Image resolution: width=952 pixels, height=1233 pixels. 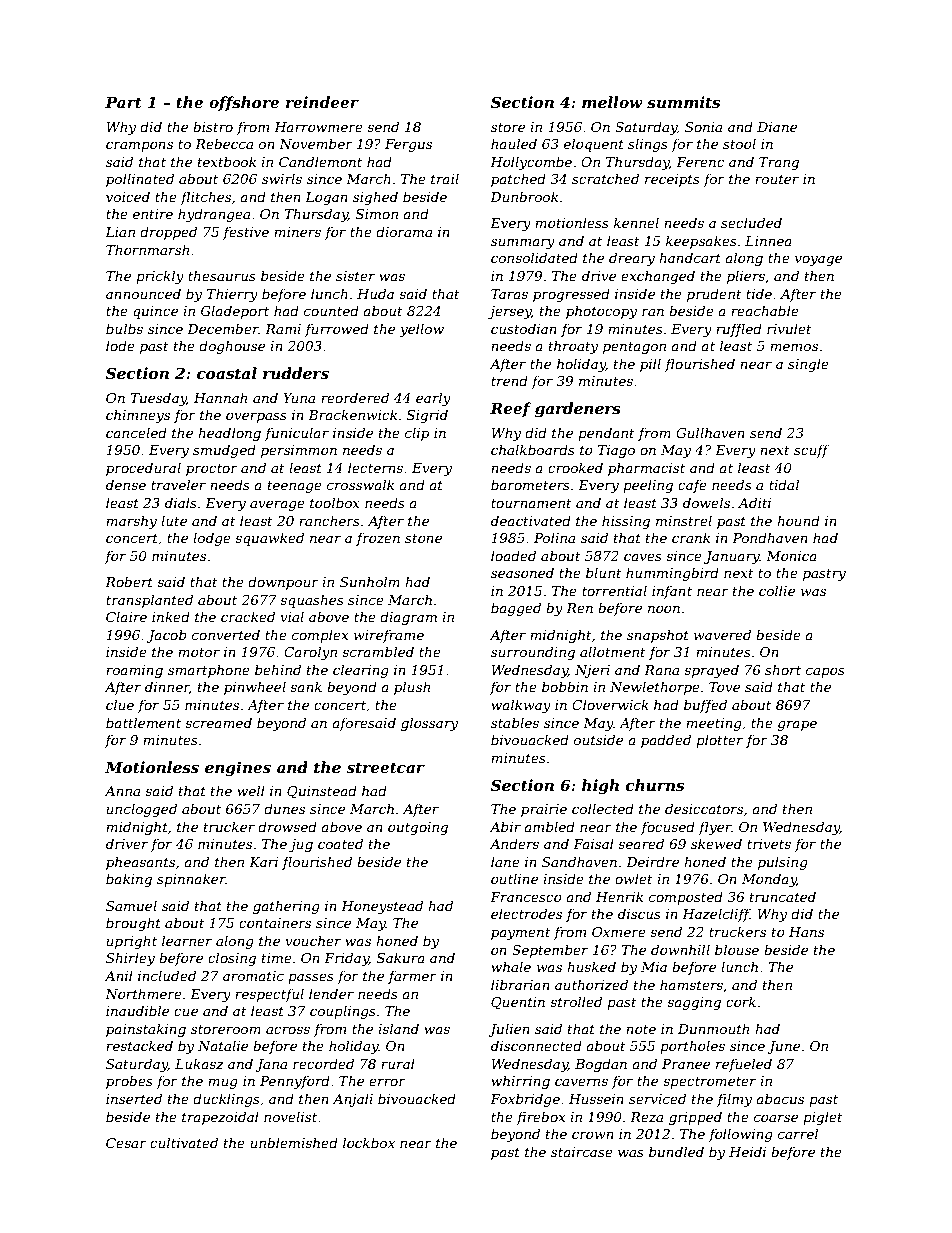 What do you see at coordinates (515, 722) in the screenshot?
I see `stables` at bounding box center [515, 722].
